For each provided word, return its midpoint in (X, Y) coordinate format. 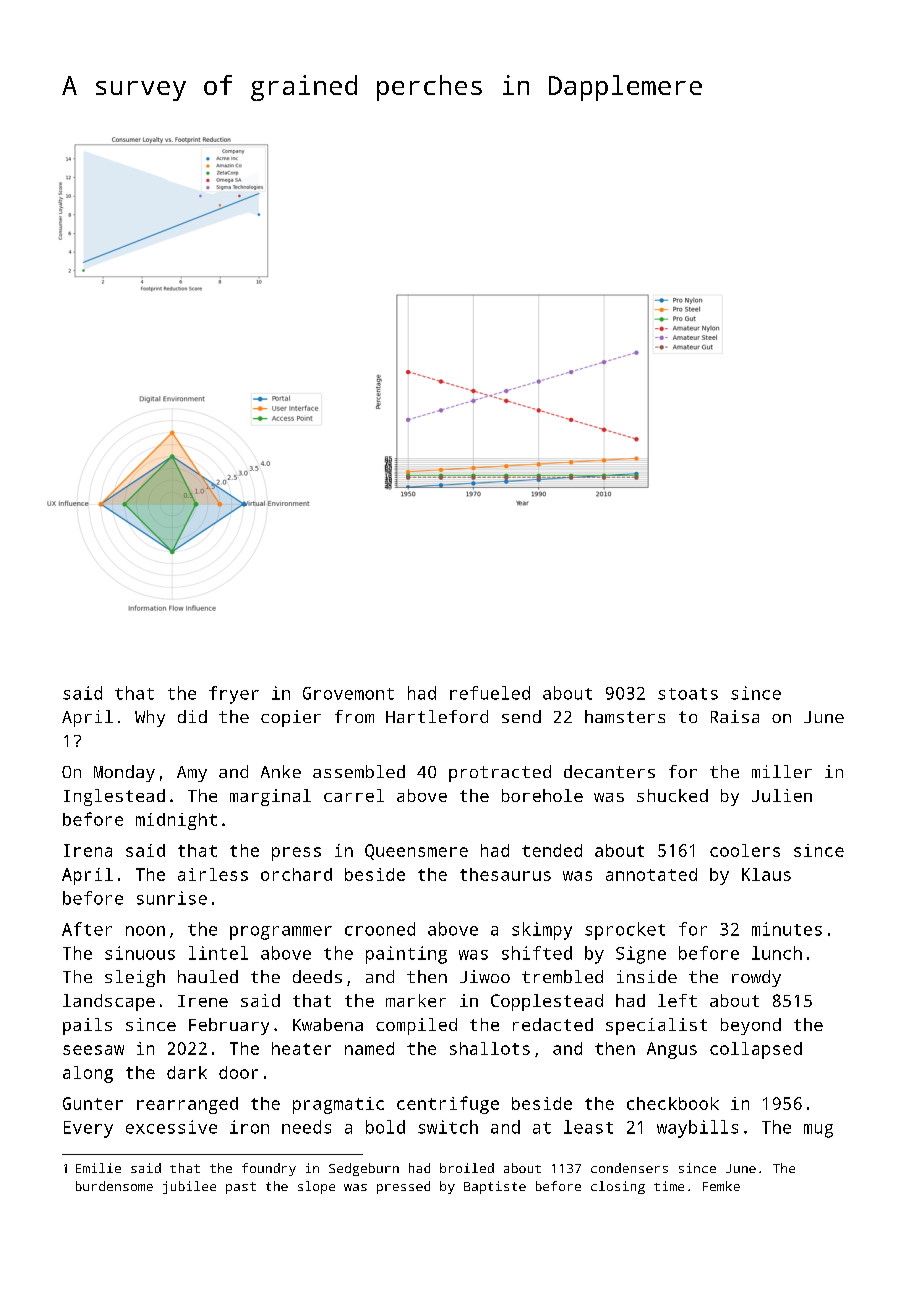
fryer (234, 695)
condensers (629, 1168)
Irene (203, 1001)
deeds (317, 976)
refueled (490, 693)
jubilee (189, 1187)
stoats (688, 694)
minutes (787, 929)
